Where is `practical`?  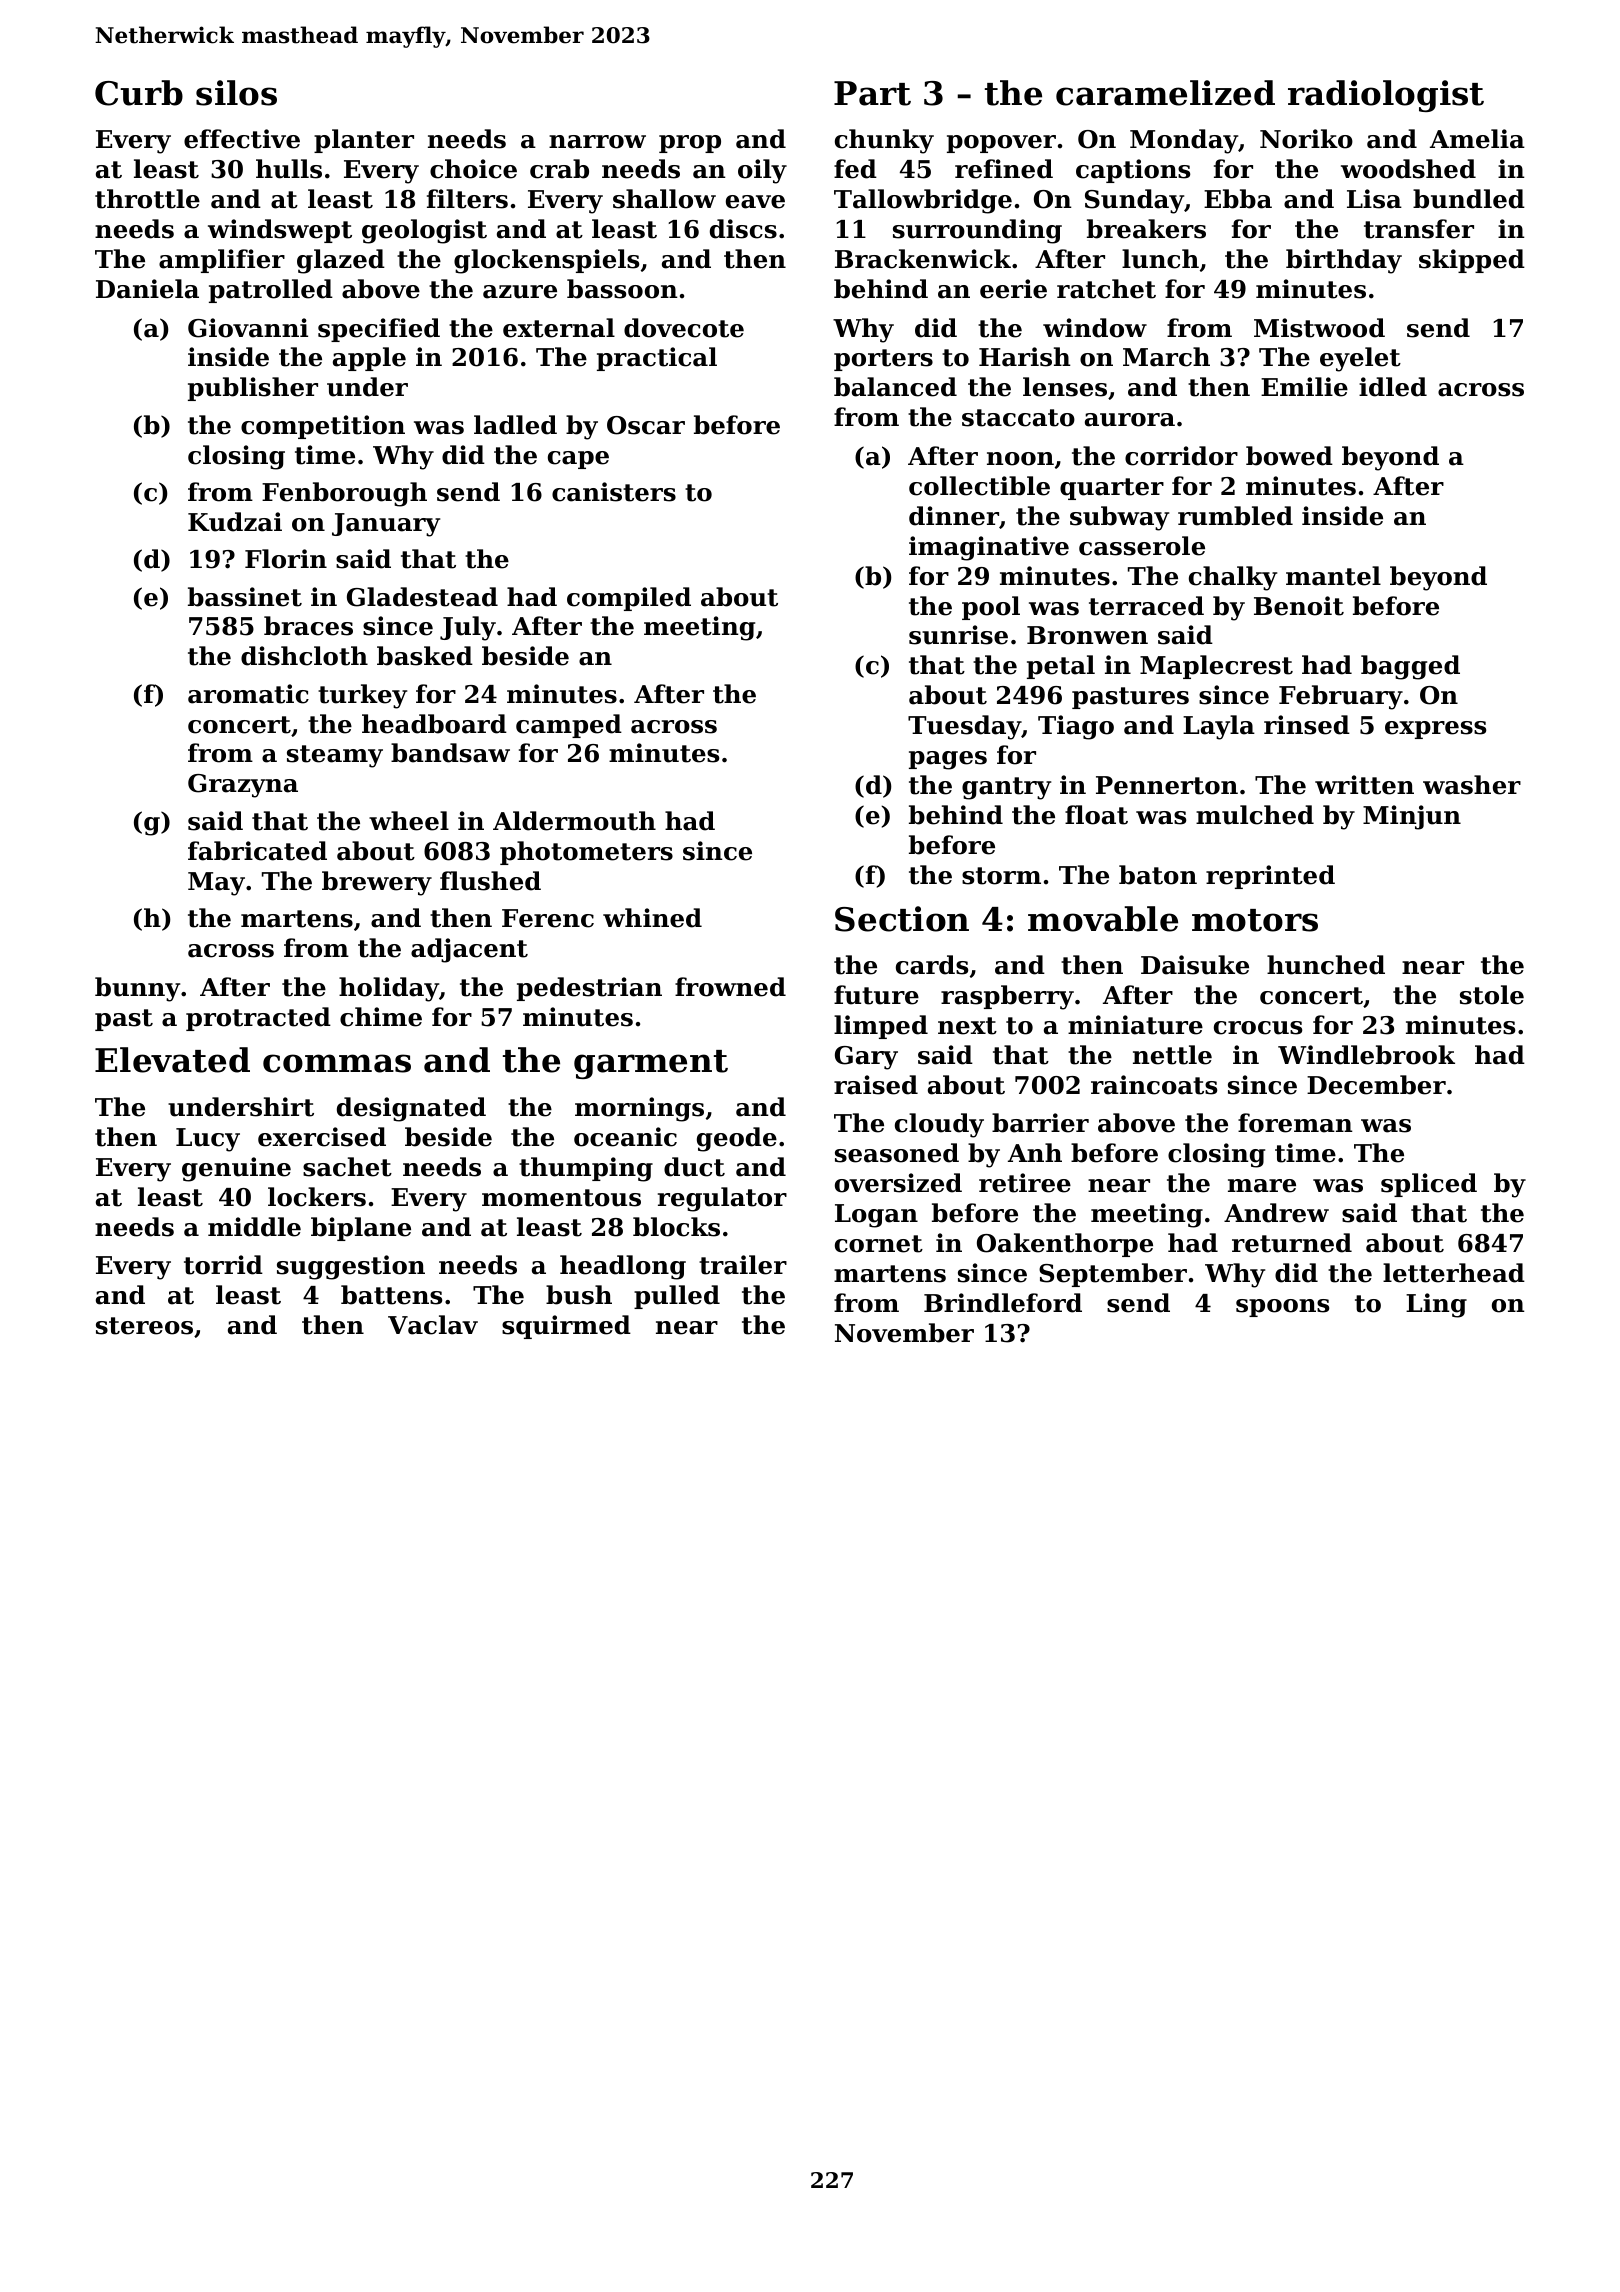
practical is located at coordinates (657, 359).
